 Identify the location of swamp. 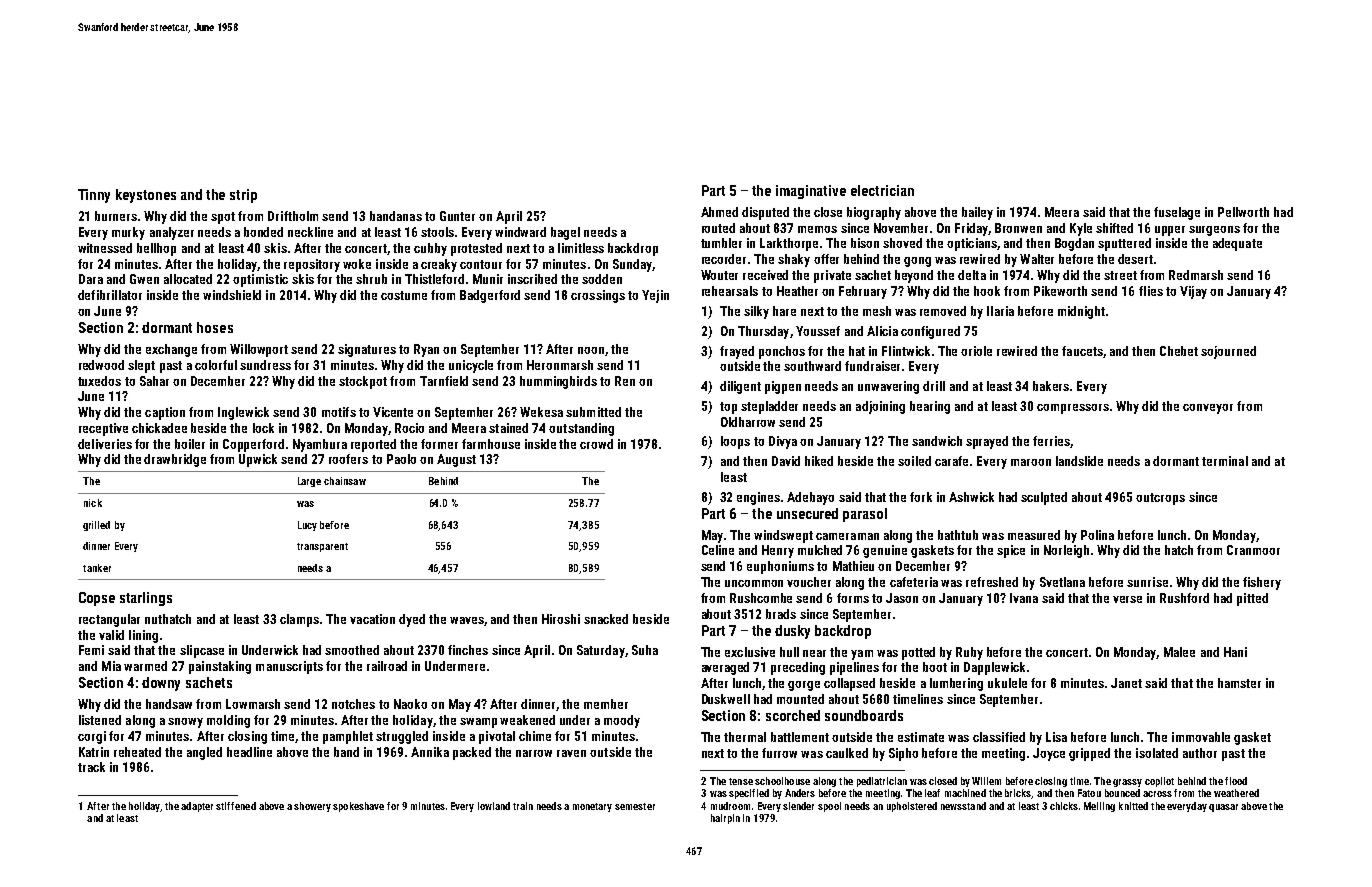
(478, 723).
